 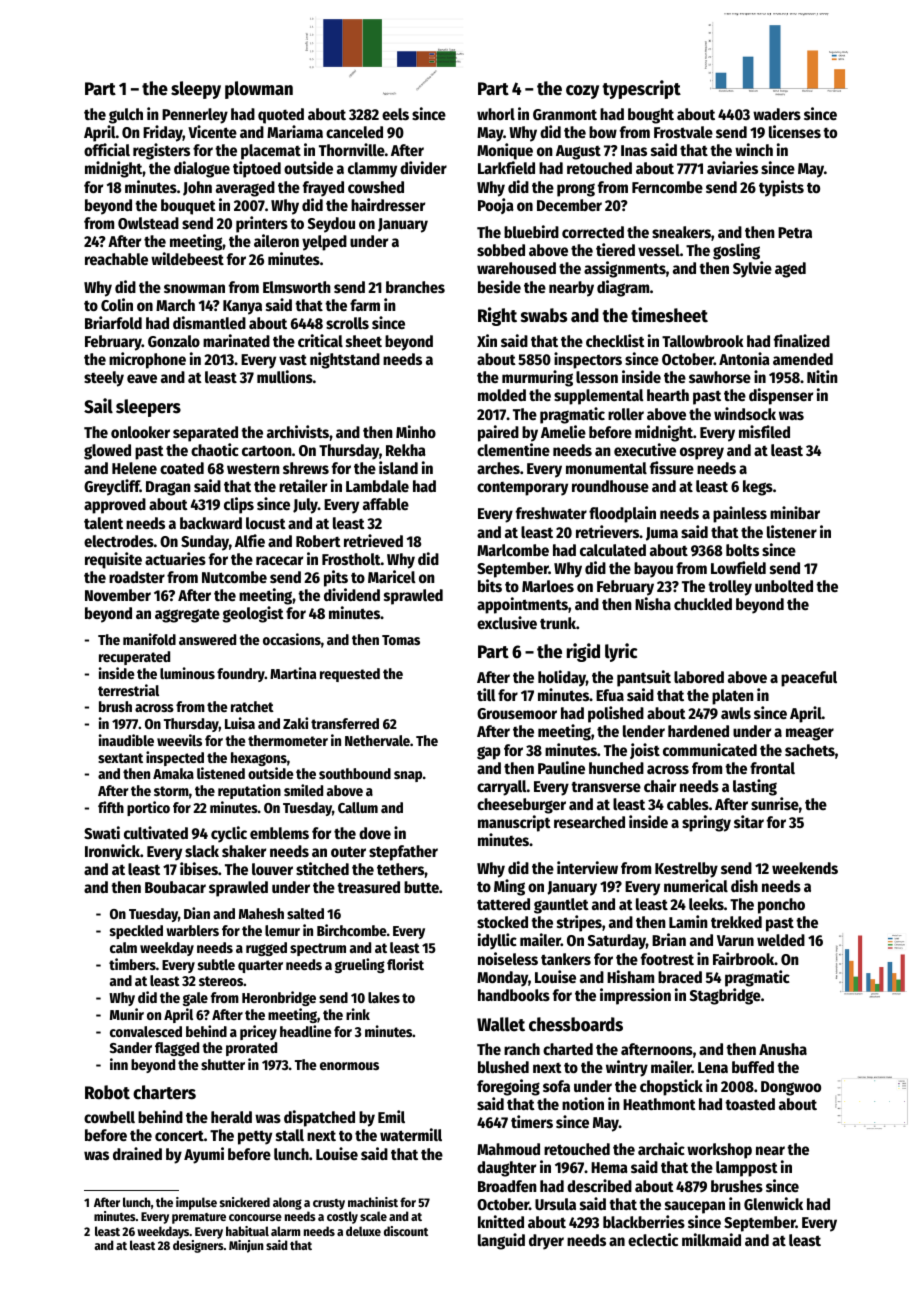 I want to click on drained, so click(x=137, y=1153).
